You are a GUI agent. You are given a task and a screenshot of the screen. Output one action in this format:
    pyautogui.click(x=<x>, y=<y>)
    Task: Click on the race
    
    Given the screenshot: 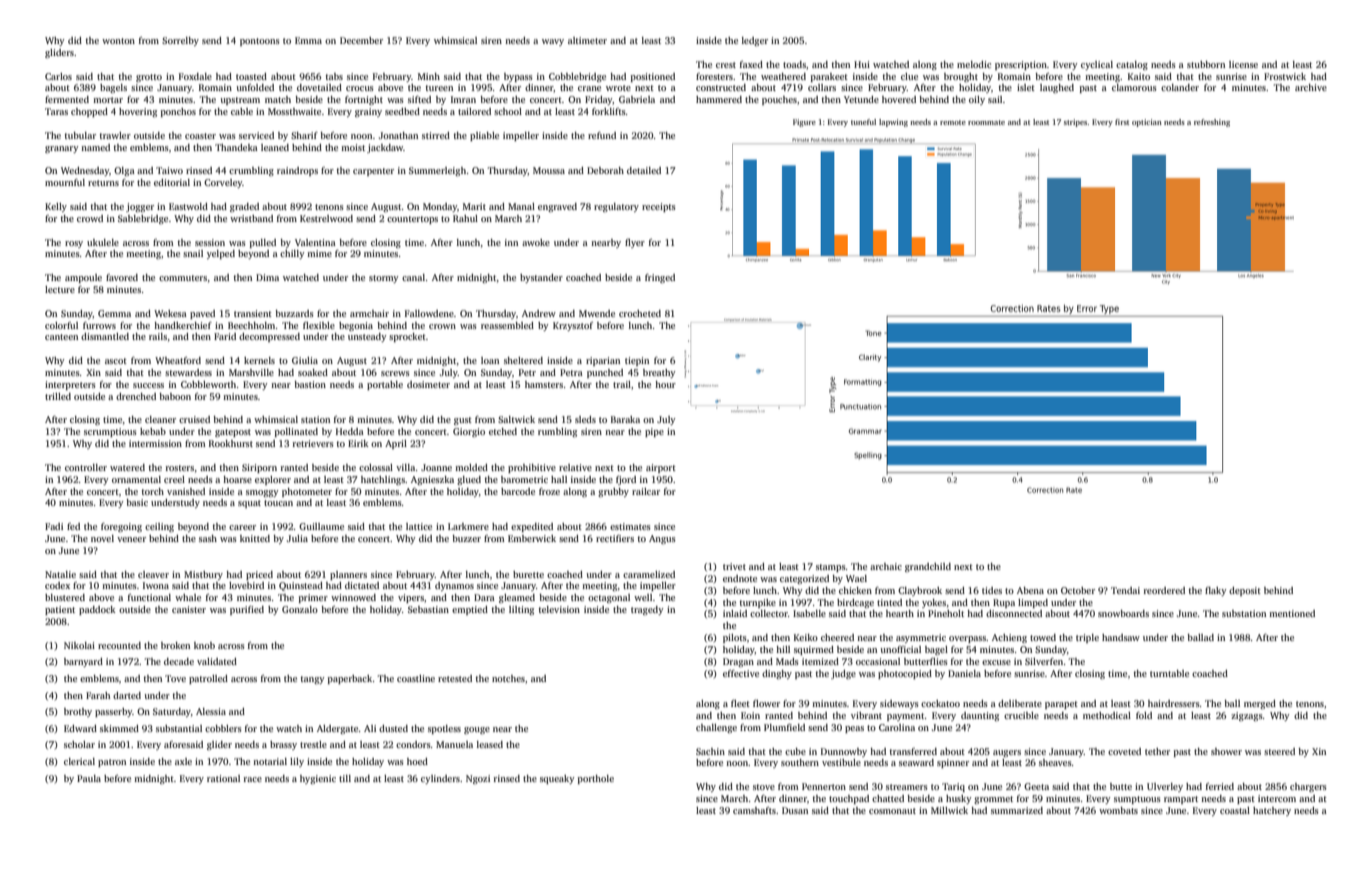 What is the action you would take?
    pyautogui.click(x=253, y=779)
